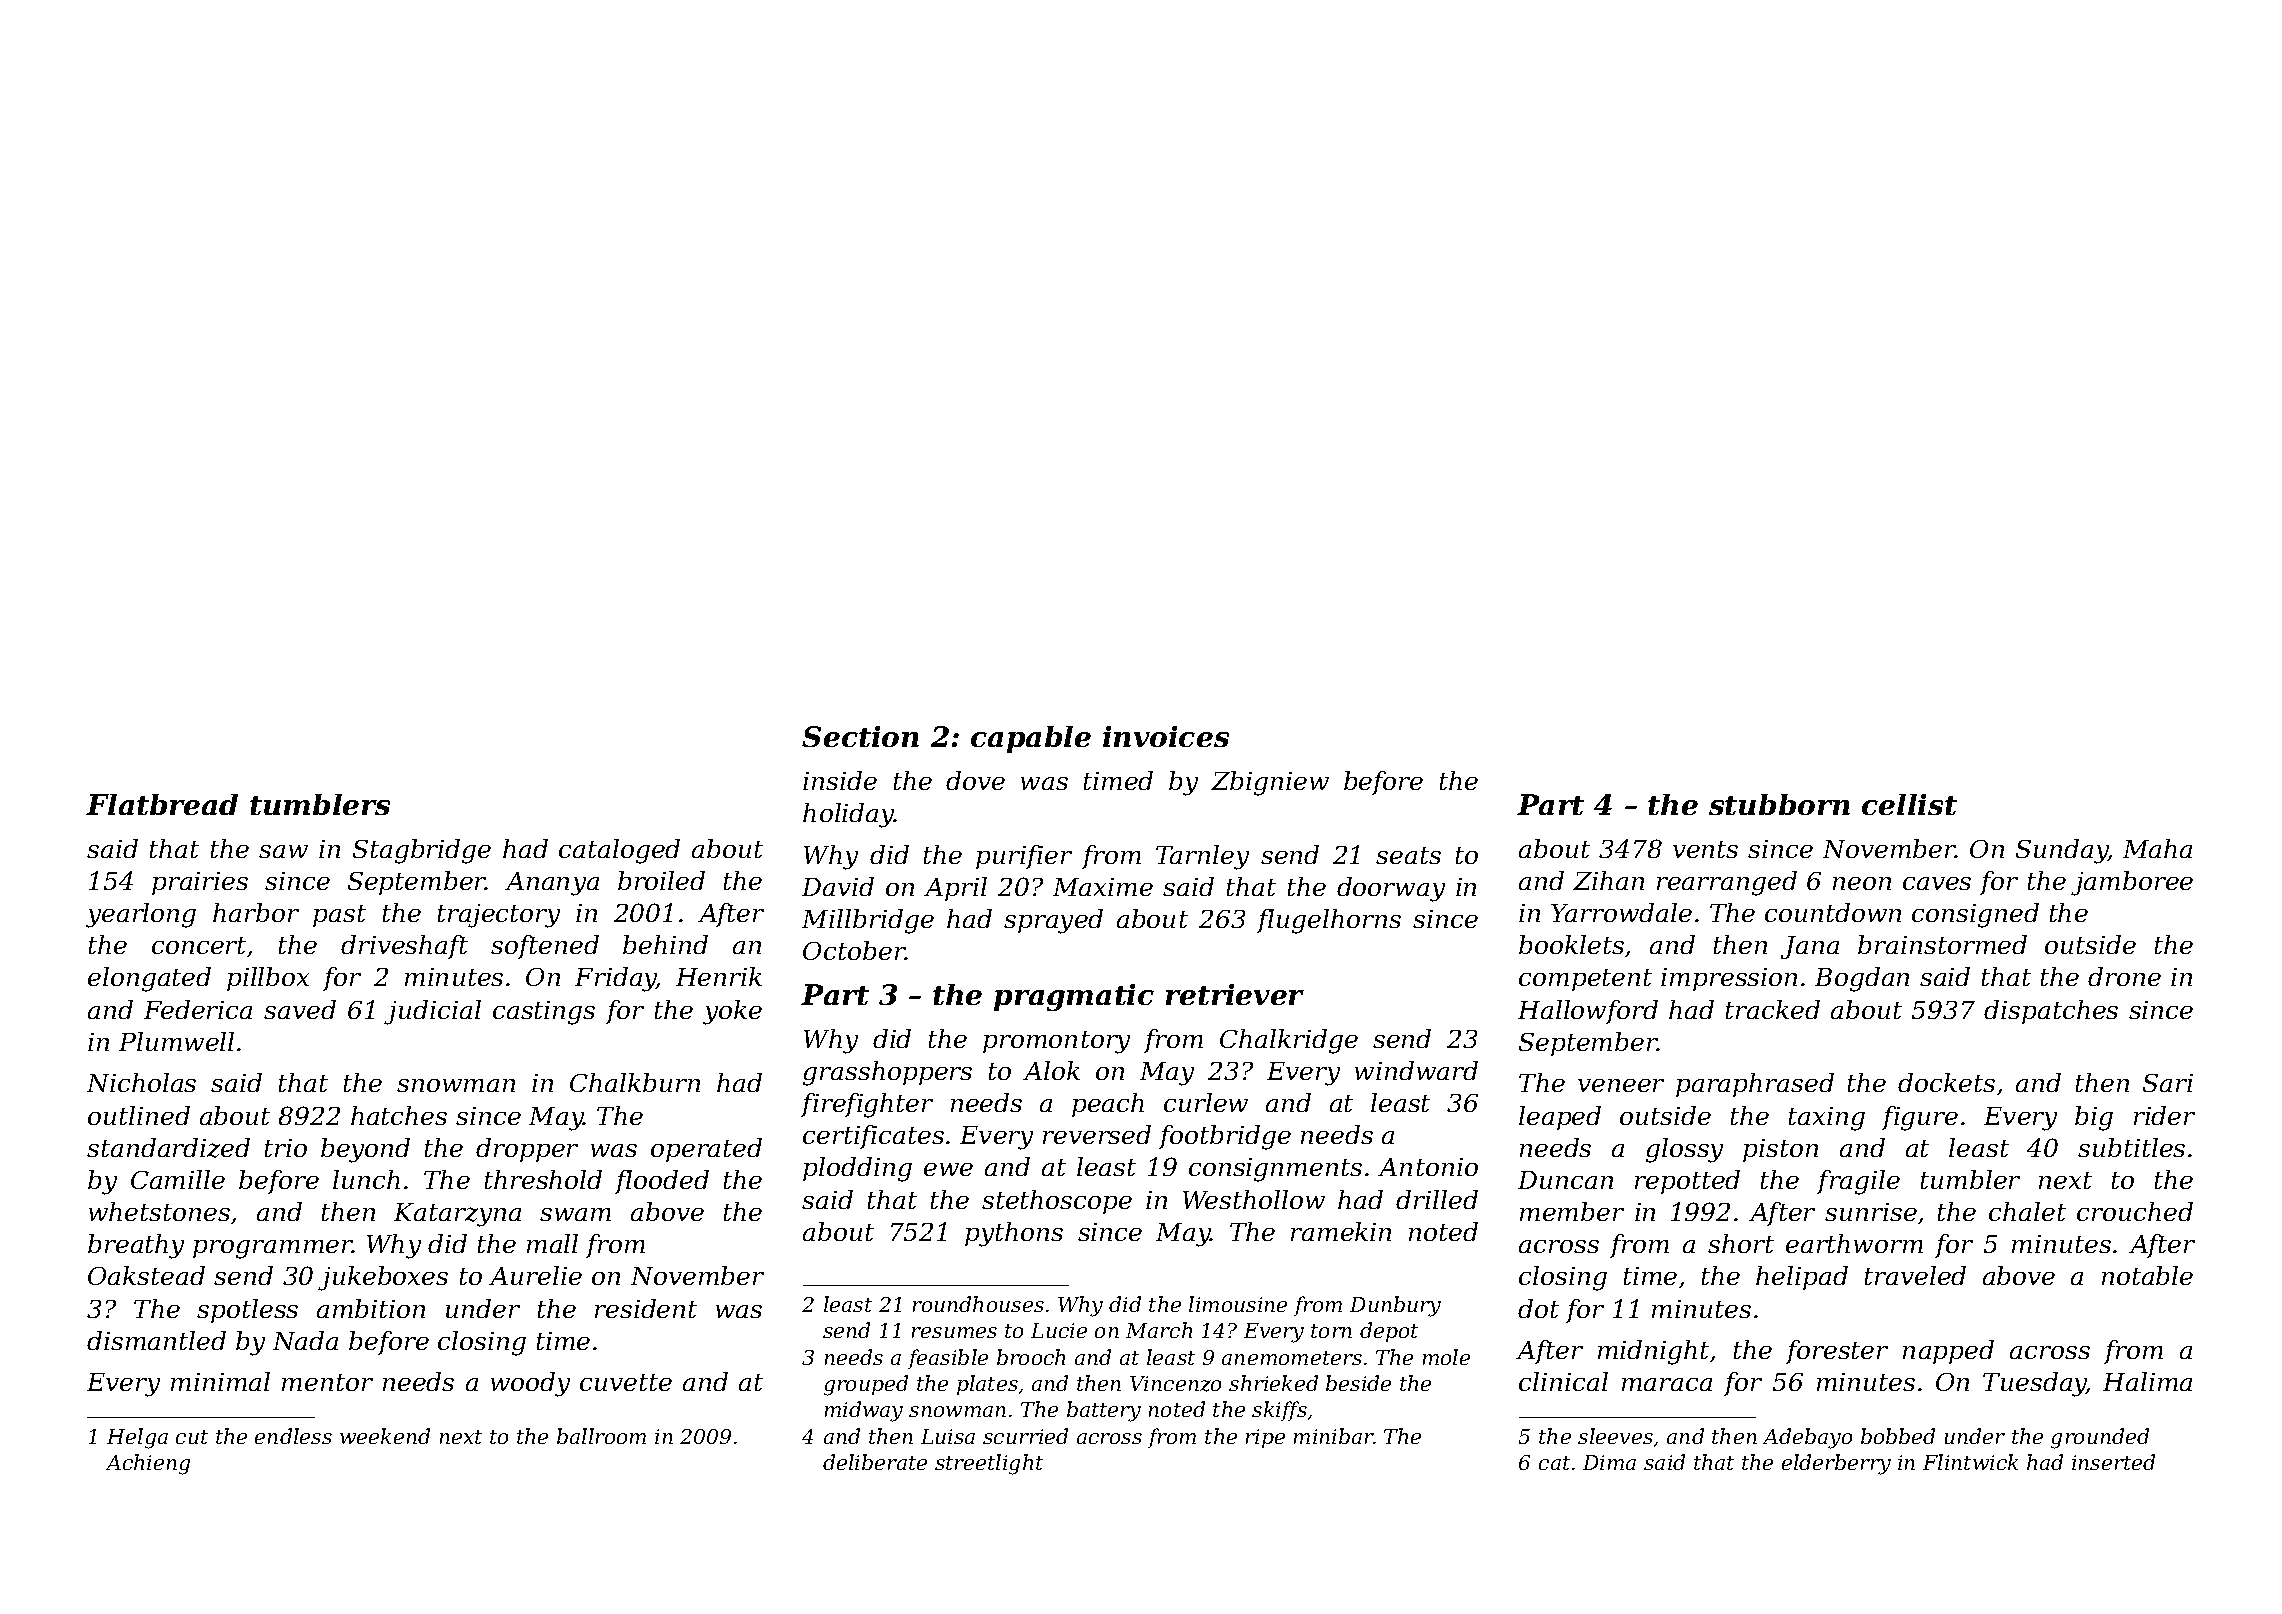  Describe the element at coordinates (162, 804) in the screenshot. I see `Flatbread` at that location.
